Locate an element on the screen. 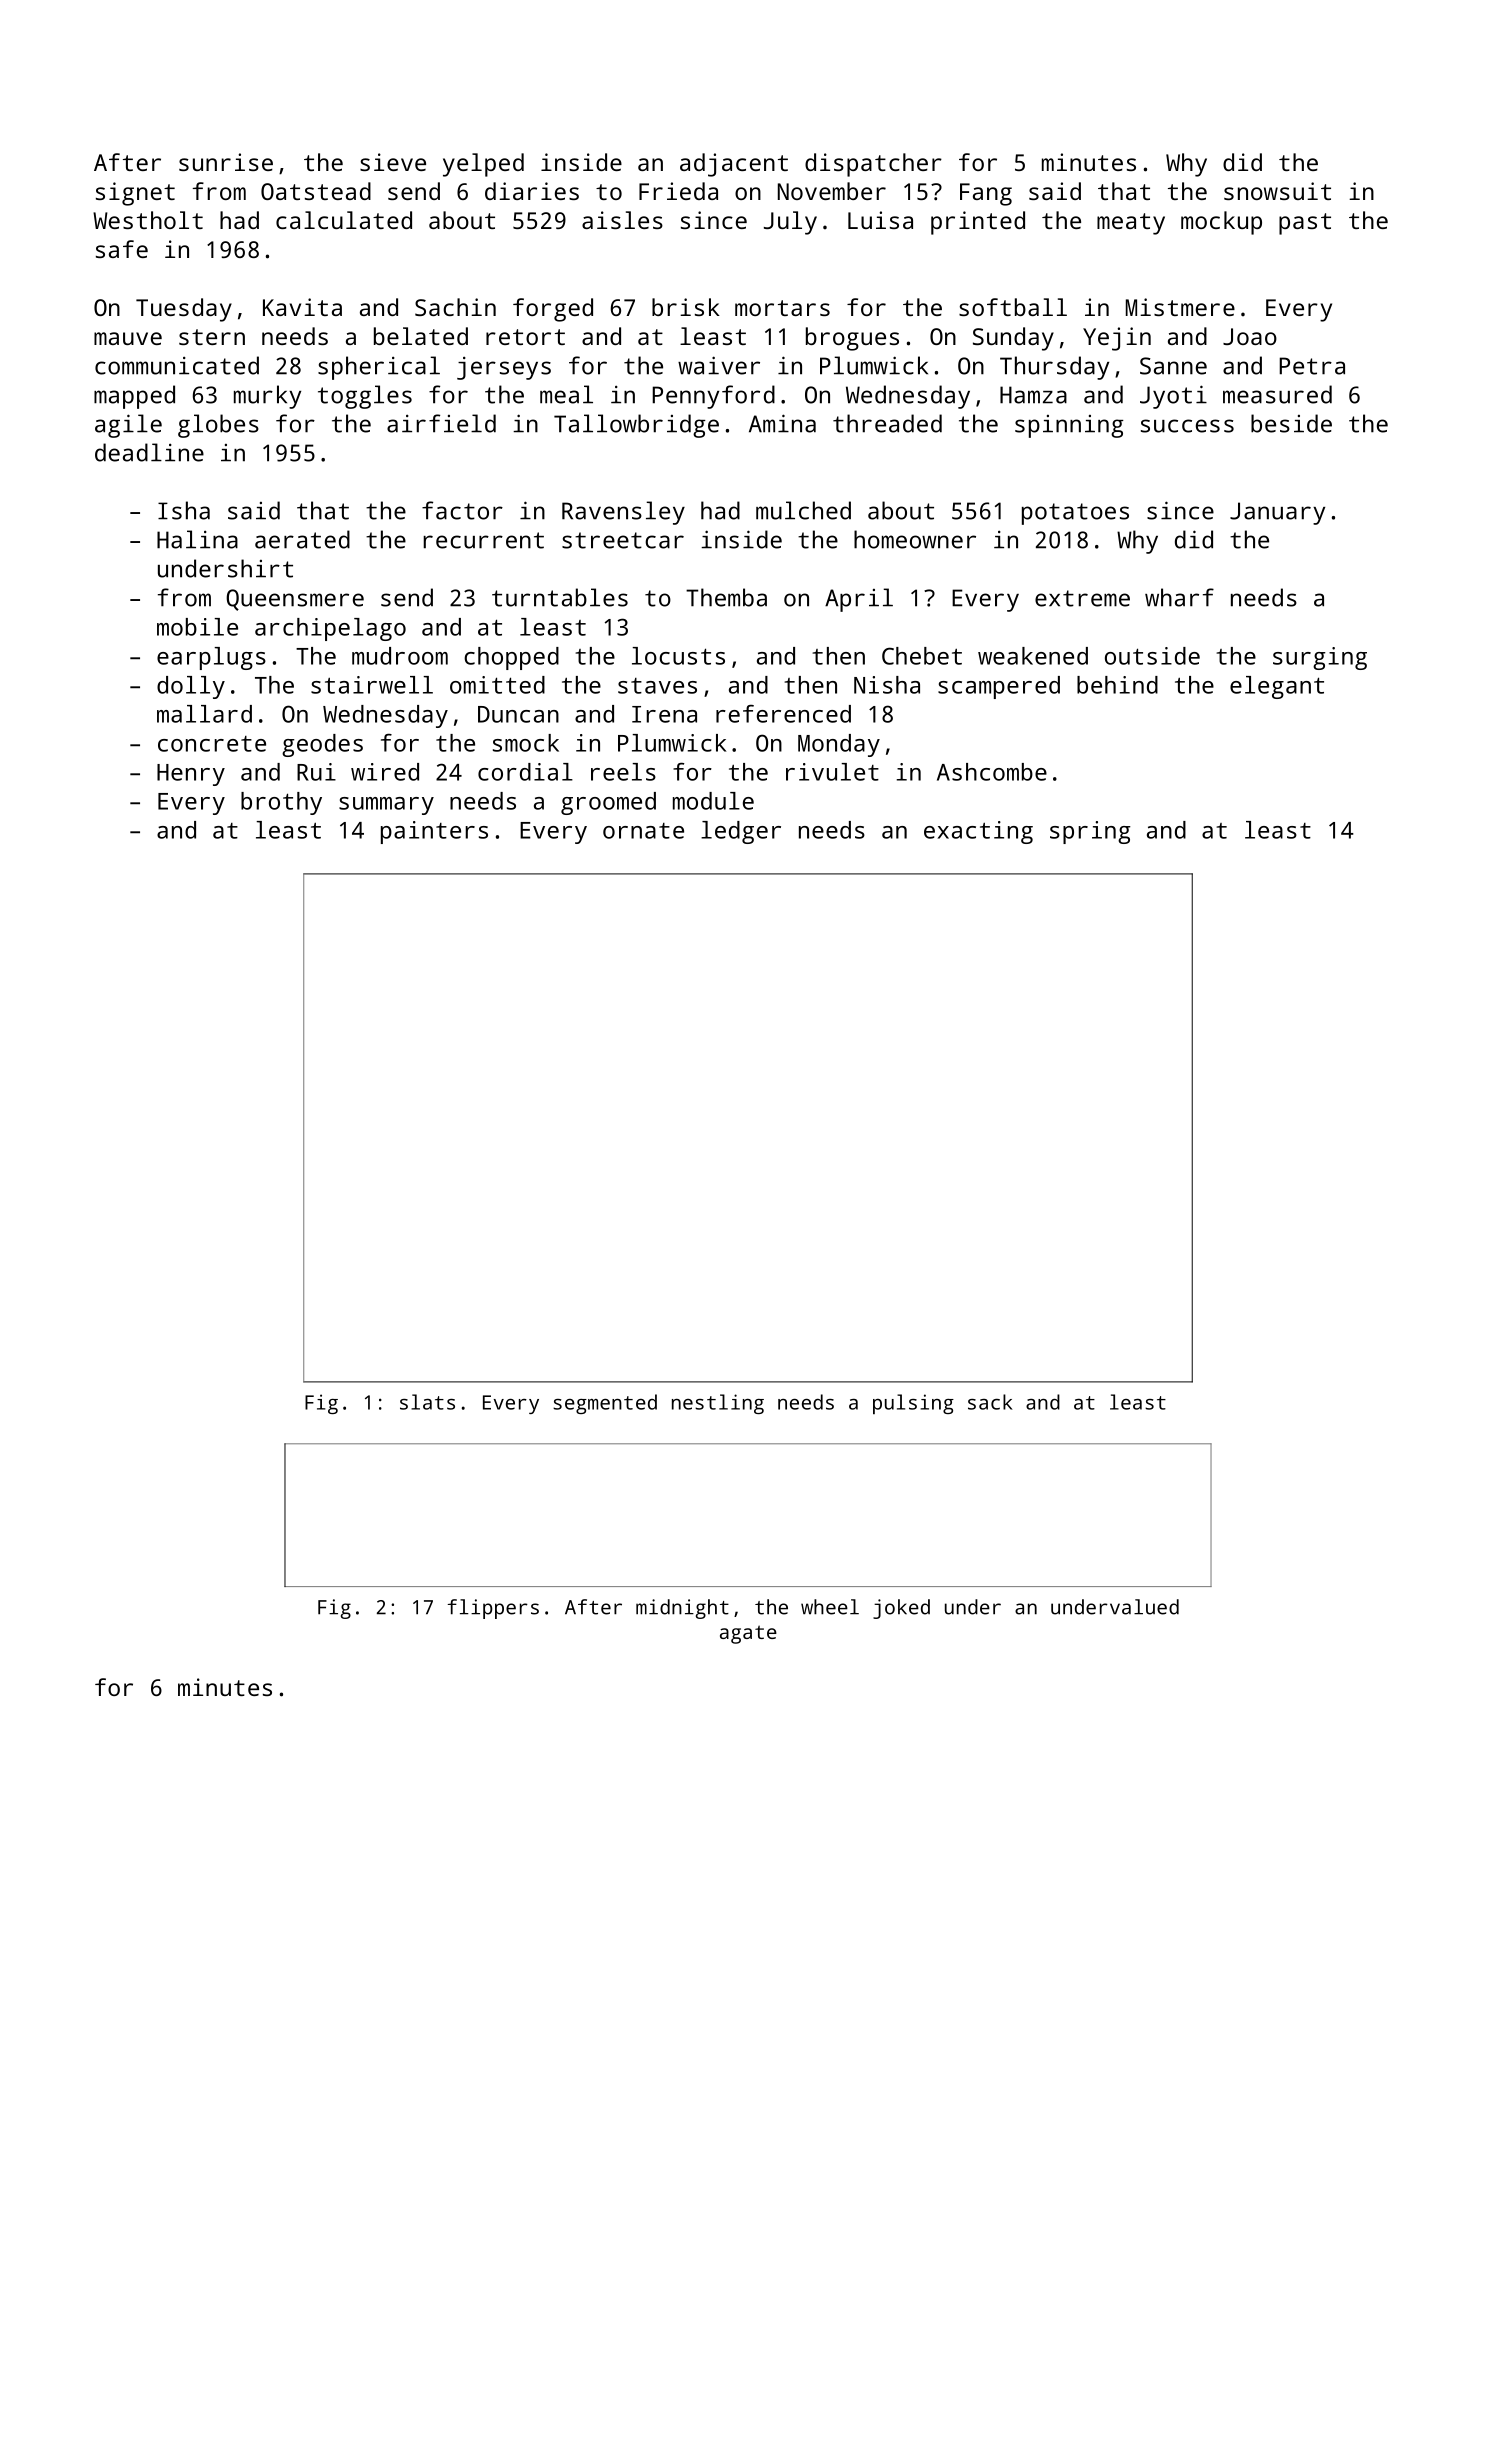 Image resolution: width=1496 pixels, height=2464 pixels. ledger is located at coordinates (741, 832).
